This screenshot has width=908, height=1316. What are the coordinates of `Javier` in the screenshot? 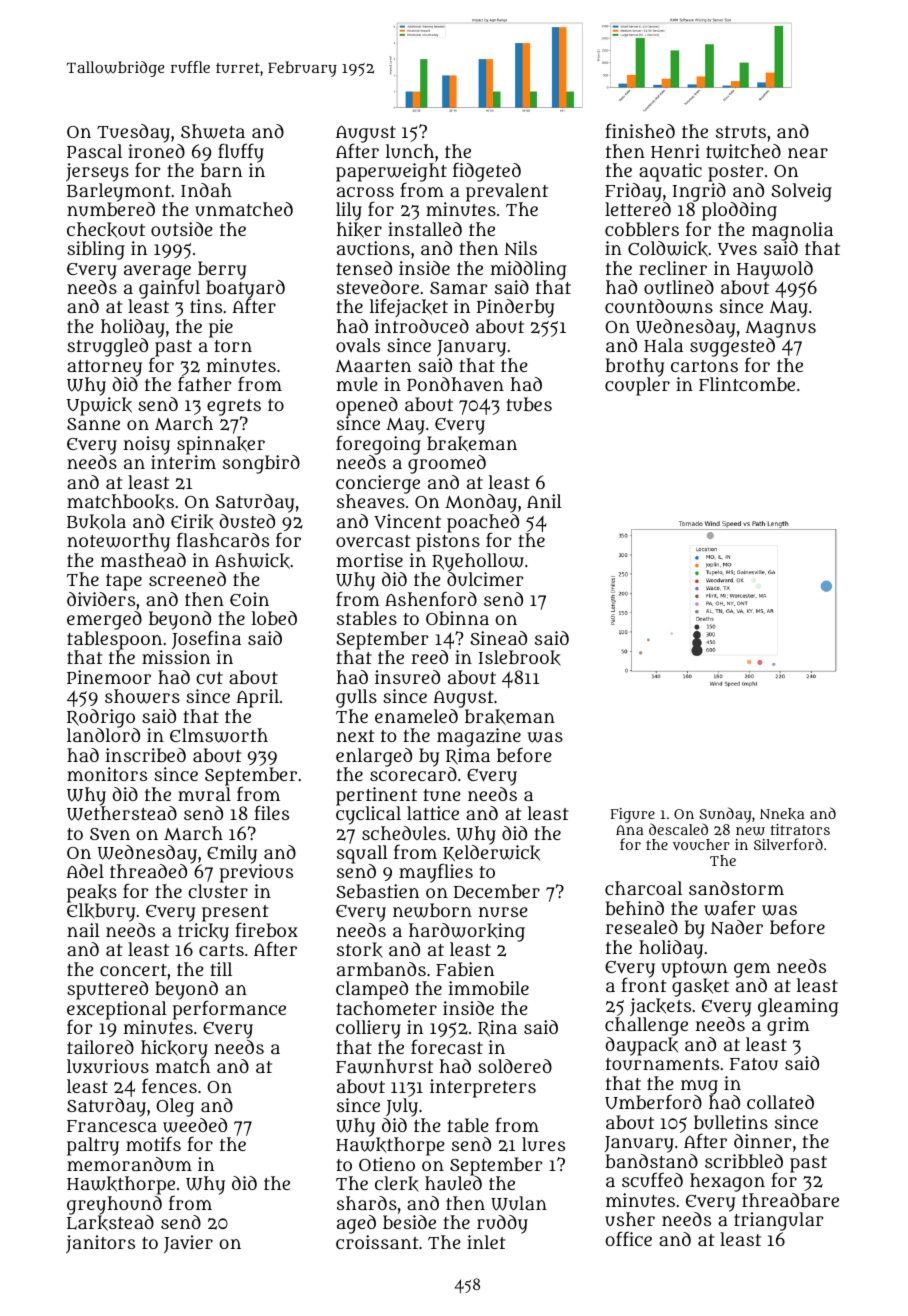 It's located at (188, 1244).
